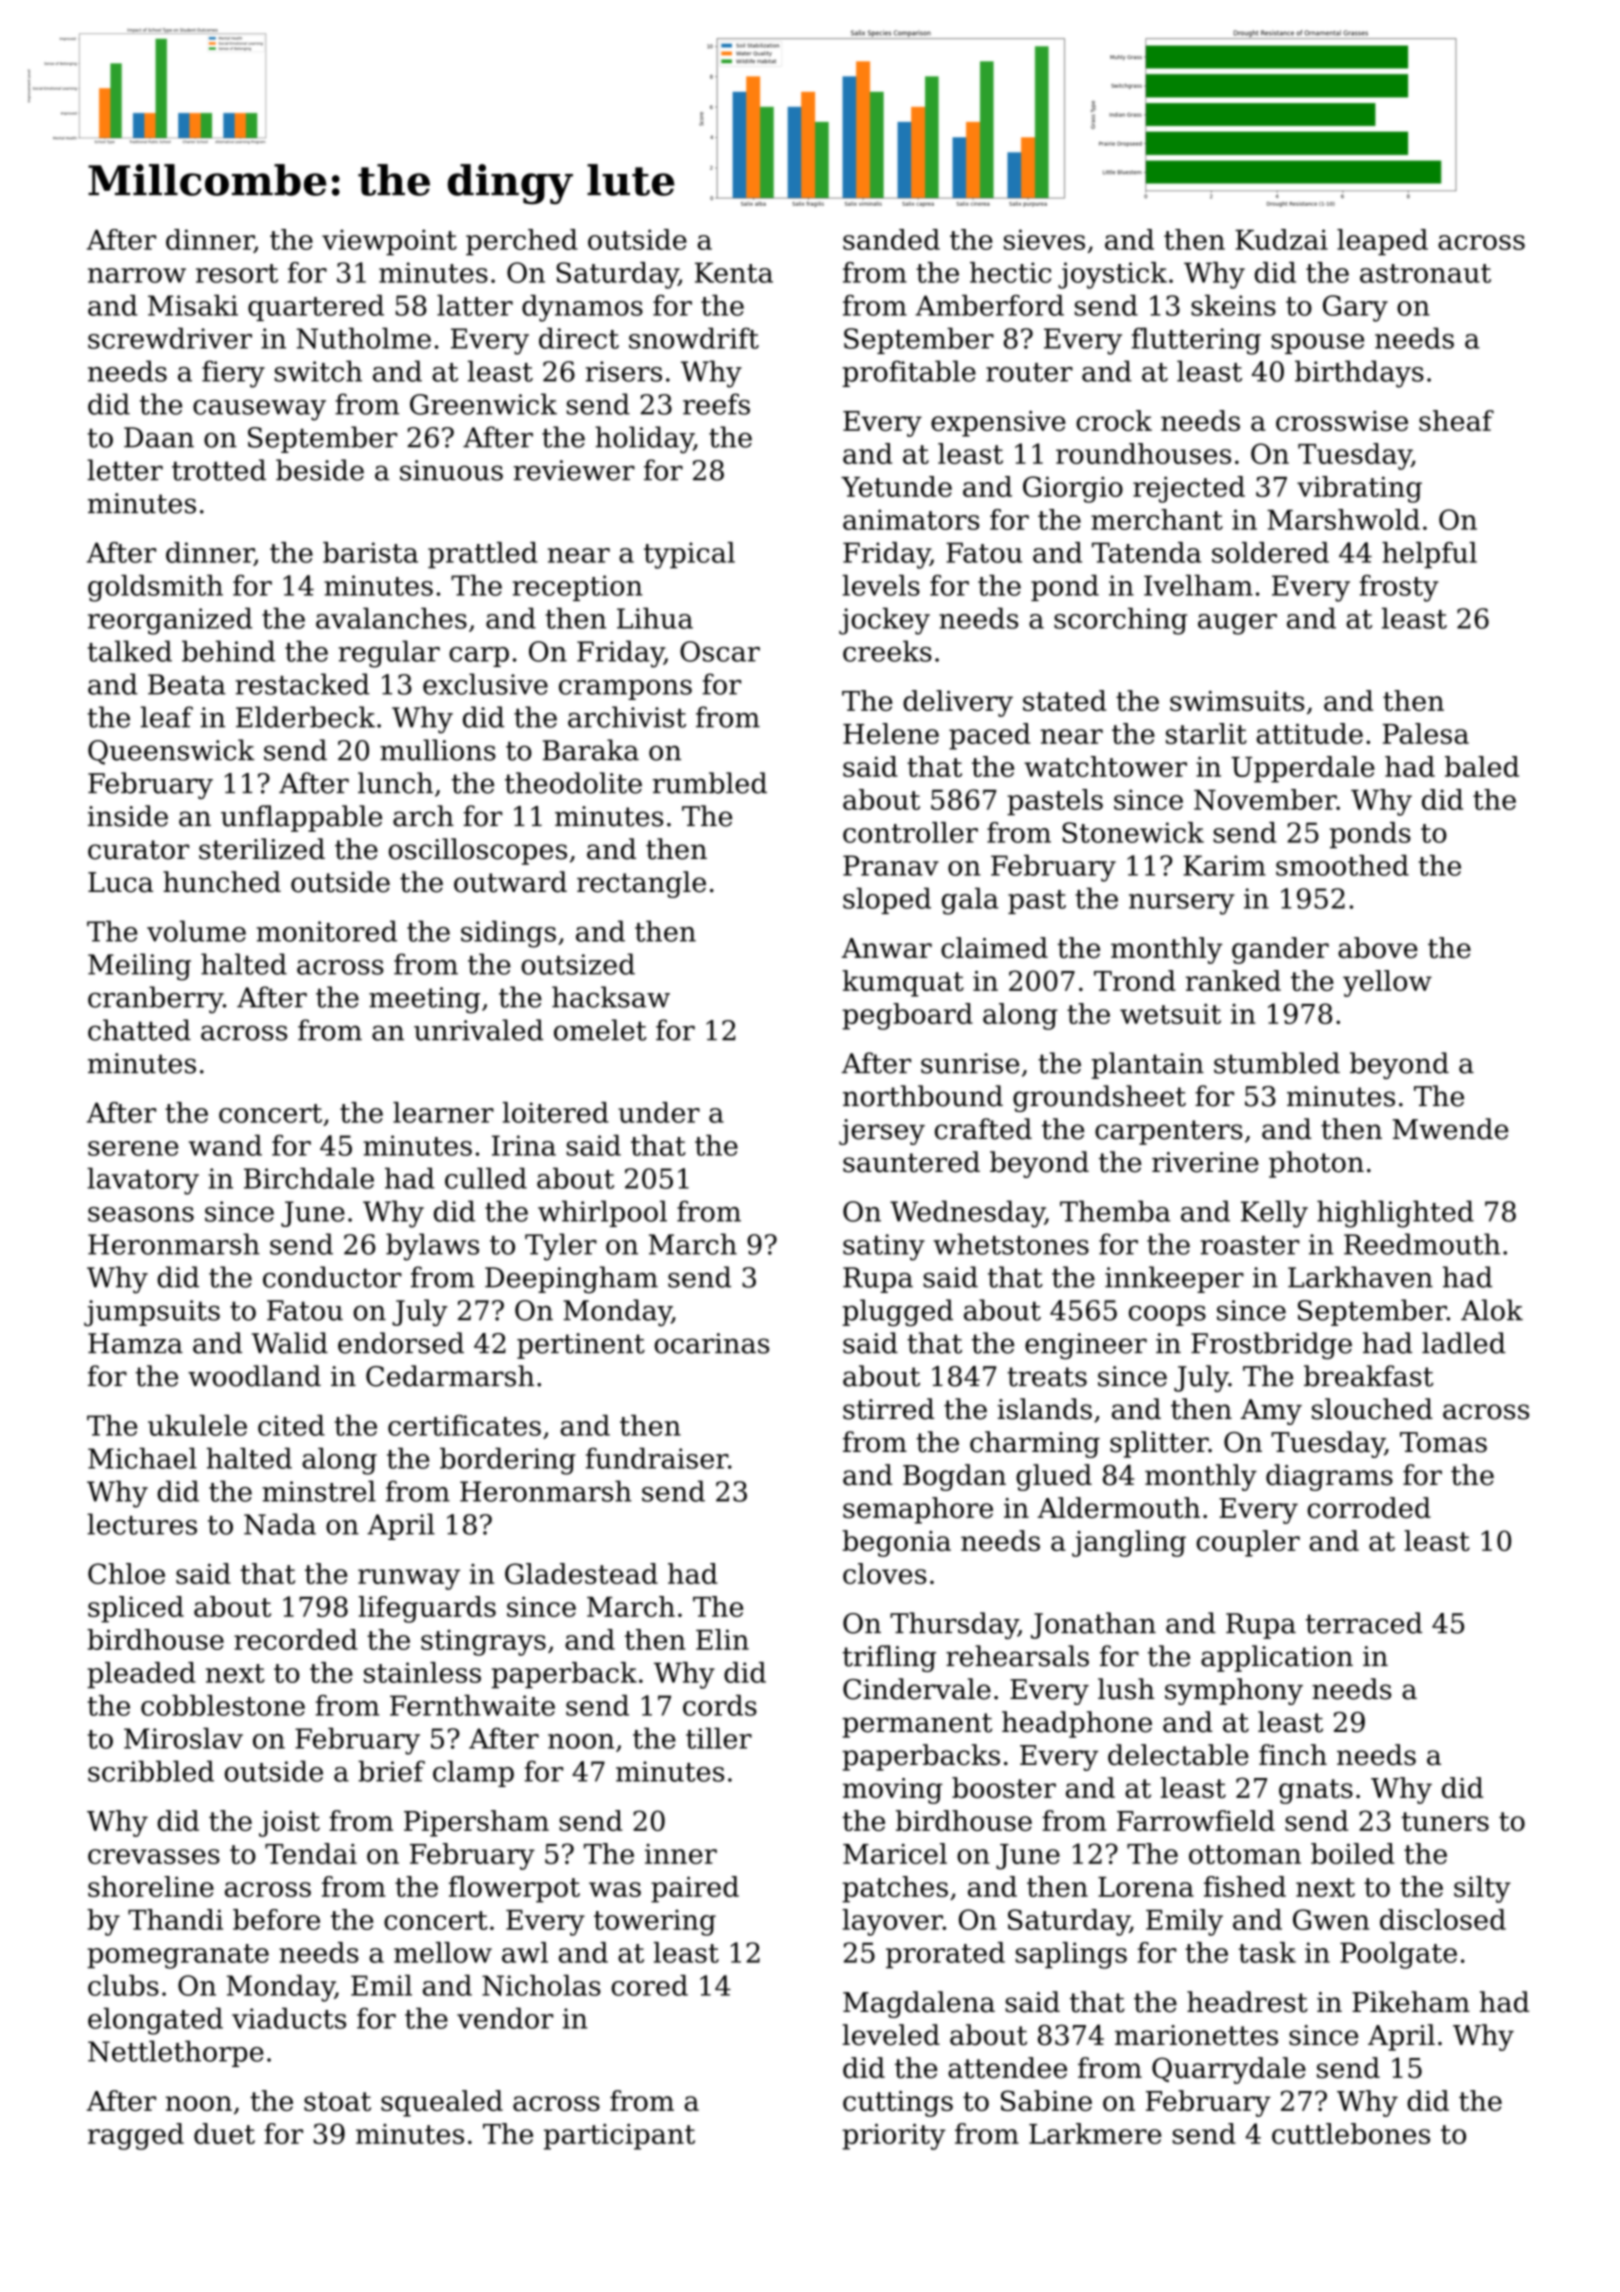 This page has height=2292, width=1620. What do you see at coordinates (911, 1162) in the page?
I see `sauntered` at bounding box center [911, 1162].
